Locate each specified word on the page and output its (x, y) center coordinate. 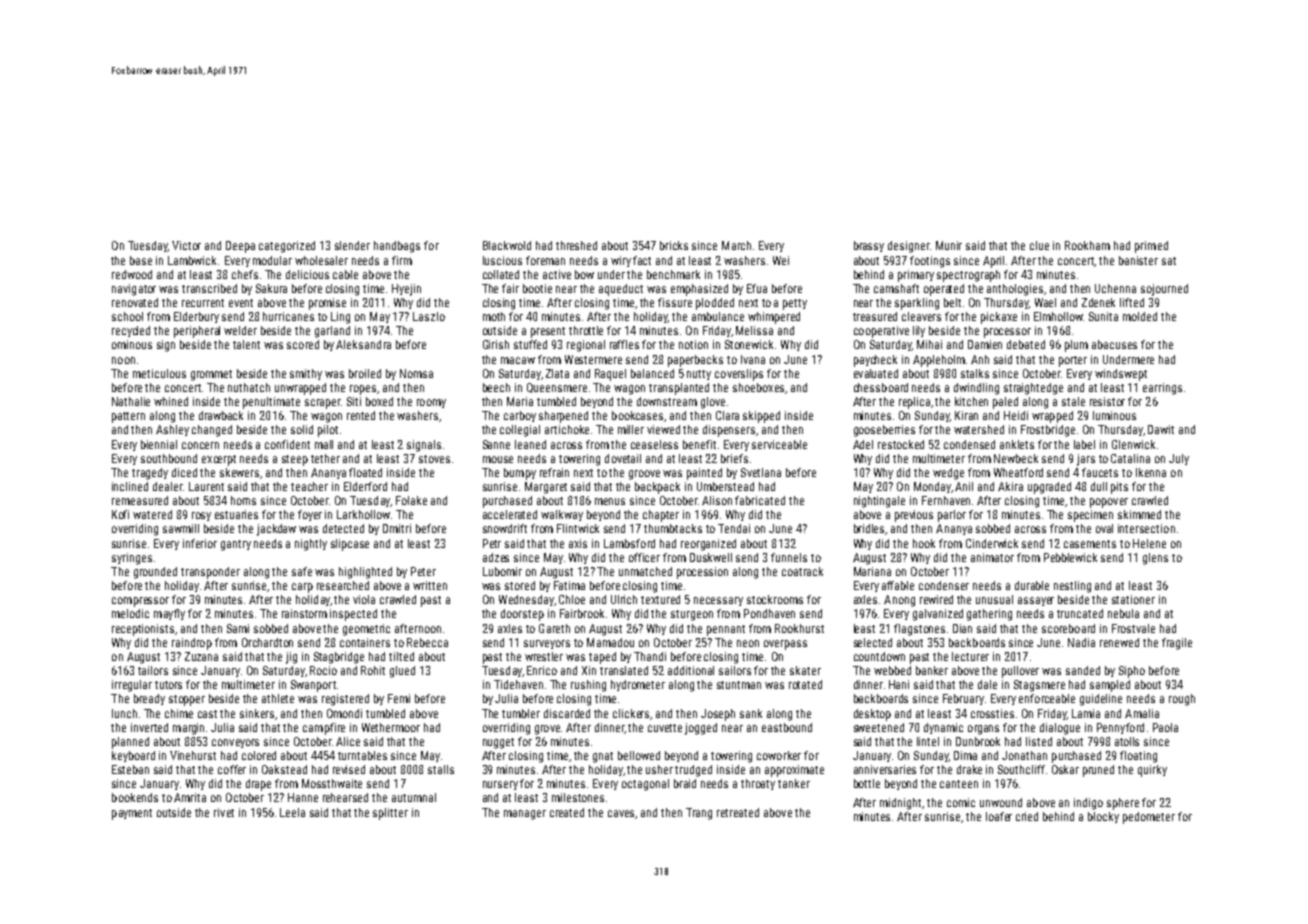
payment (132, 814)
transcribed (209, 288)
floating (1138, 757)
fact (642, 260)
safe (302, 571)
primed (1151, 247)
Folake (411, 500)
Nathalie (131, 401)
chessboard (881, 387)
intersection (1146, 528)
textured (660, 599)
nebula (1123, 613)
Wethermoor (391, 727)
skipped (761, 417)
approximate (794, 771)
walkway (562, 515)
